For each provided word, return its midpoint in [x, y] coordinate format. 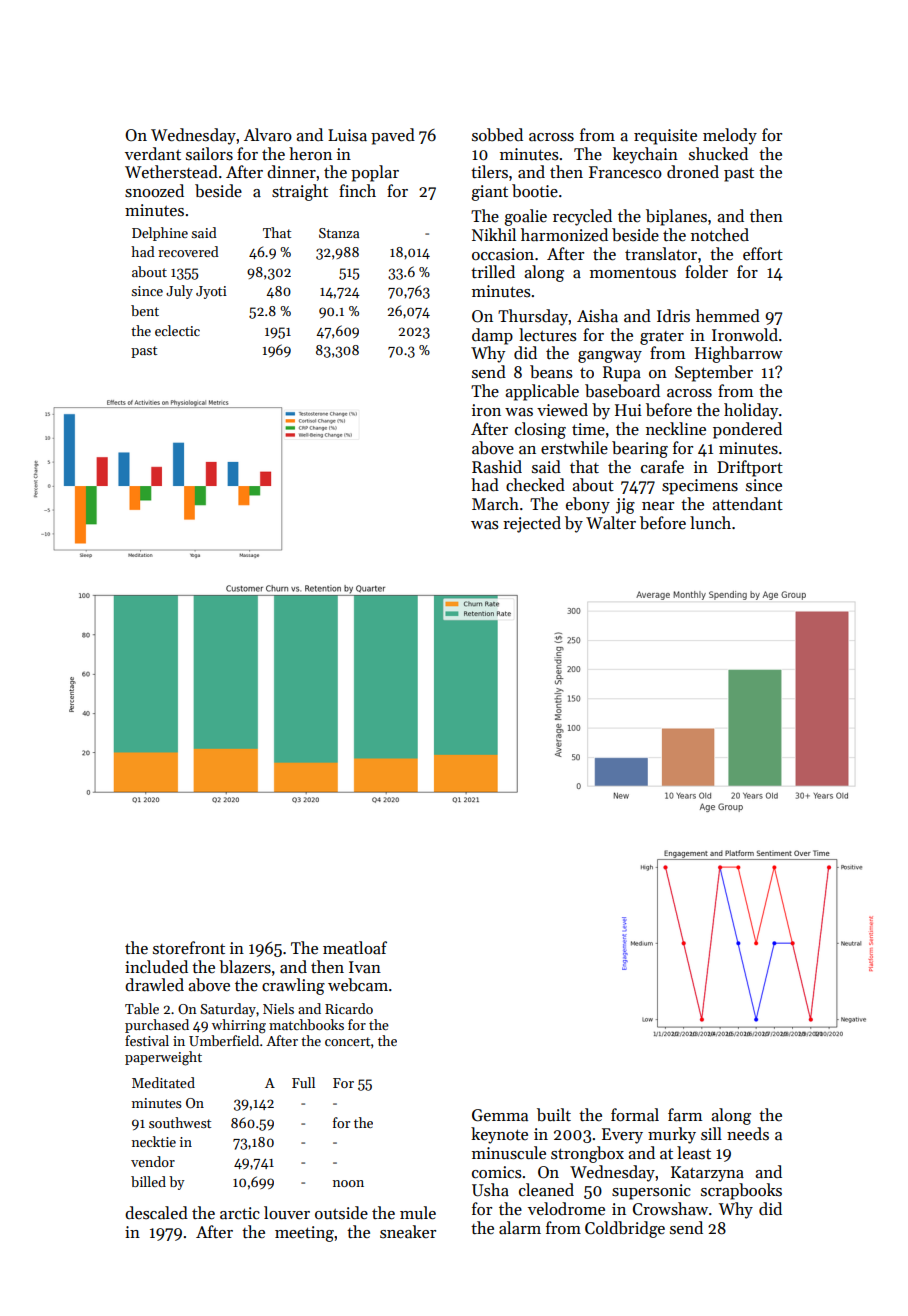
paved [393, 136]
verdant [153, 154]
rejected [532, 524]
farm [685, 1115]
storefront [189, 948]
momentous [633, 273]
